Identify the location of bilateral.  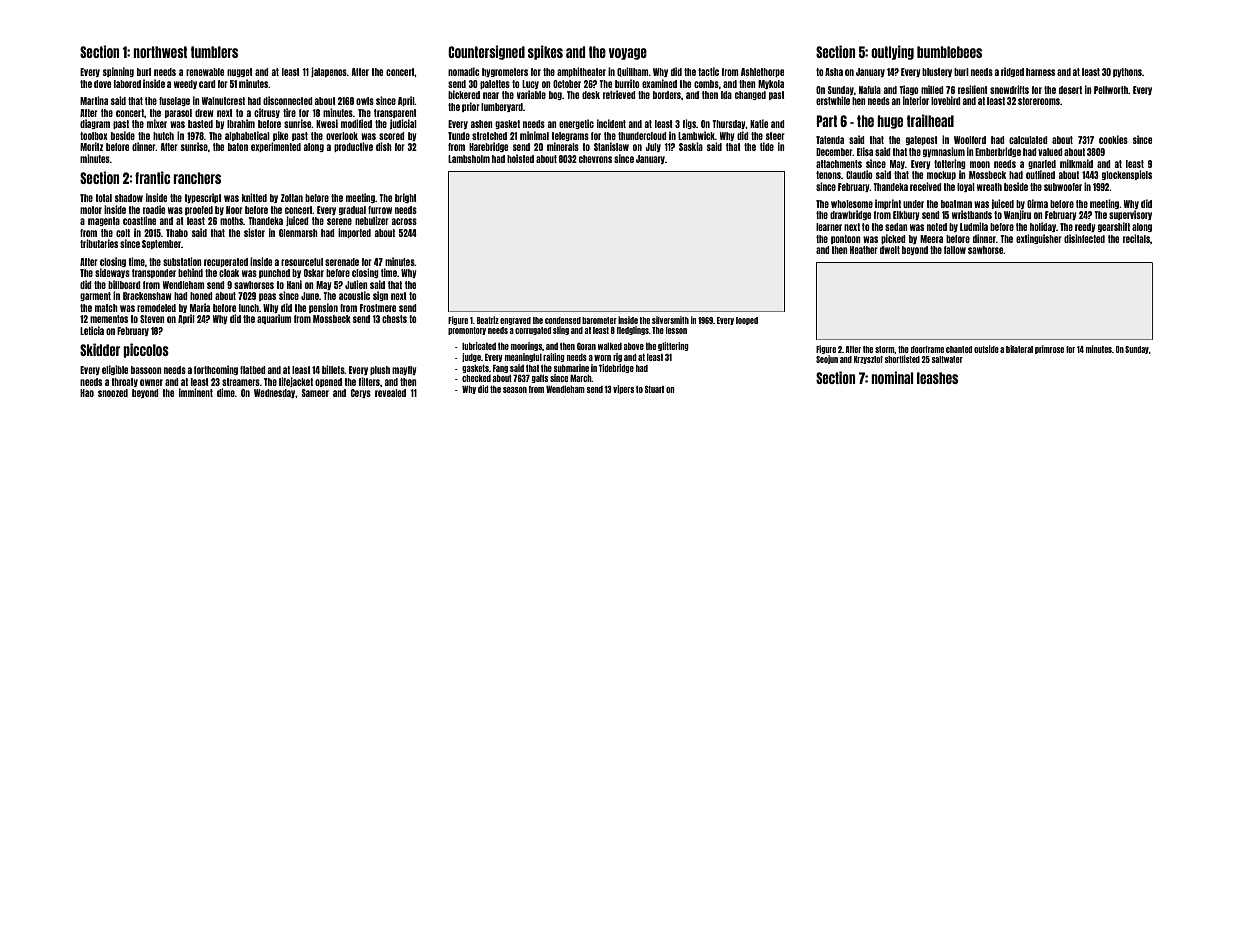
(1019, 349).
